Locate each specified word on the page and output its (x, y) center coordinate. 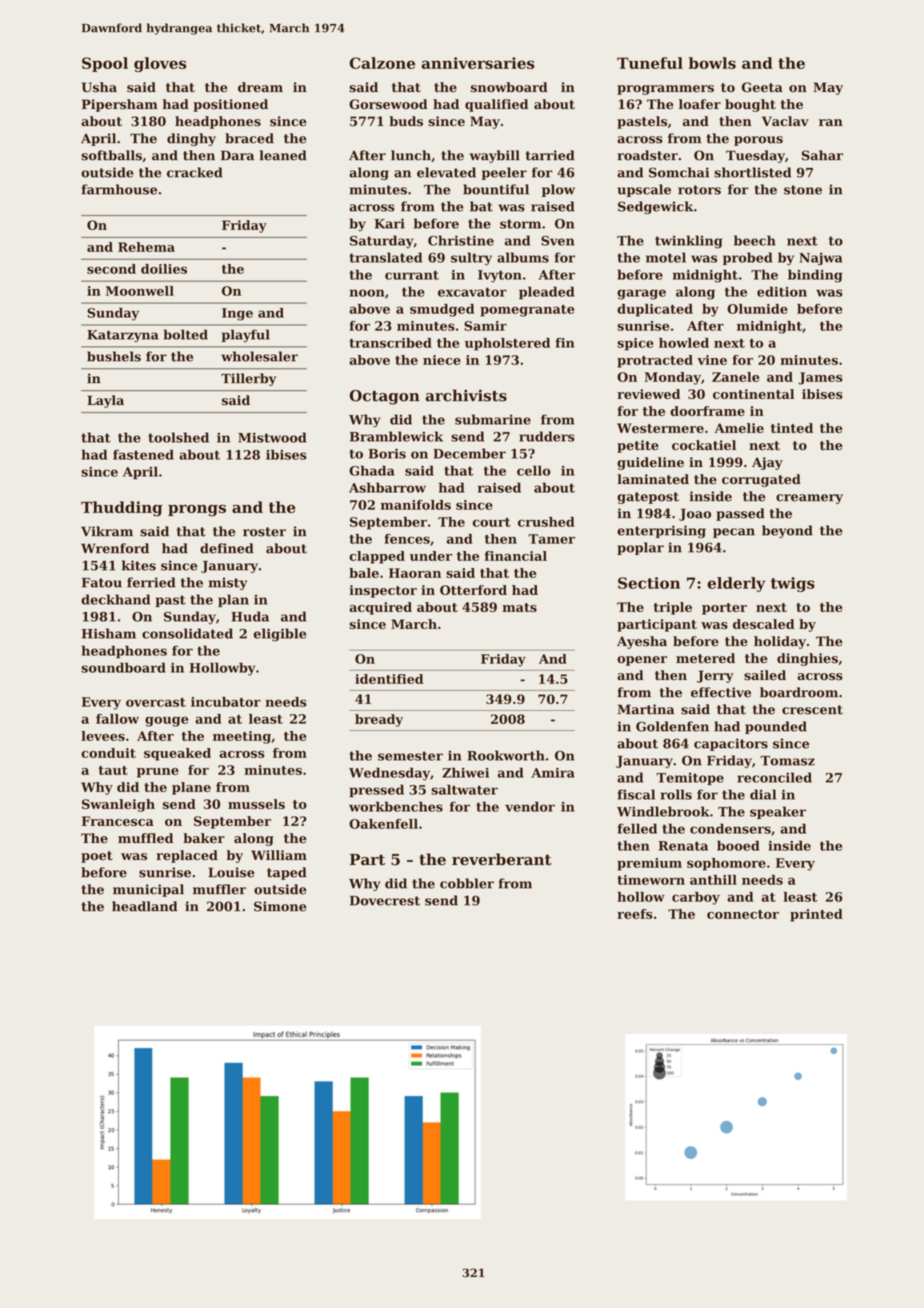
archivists (466, 395)
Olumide (757, 309)
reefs (635, 914)
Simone (280, 906)
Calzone (382, 63)
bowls (712, 63)
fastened (143, 454)
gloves (160, 64)
